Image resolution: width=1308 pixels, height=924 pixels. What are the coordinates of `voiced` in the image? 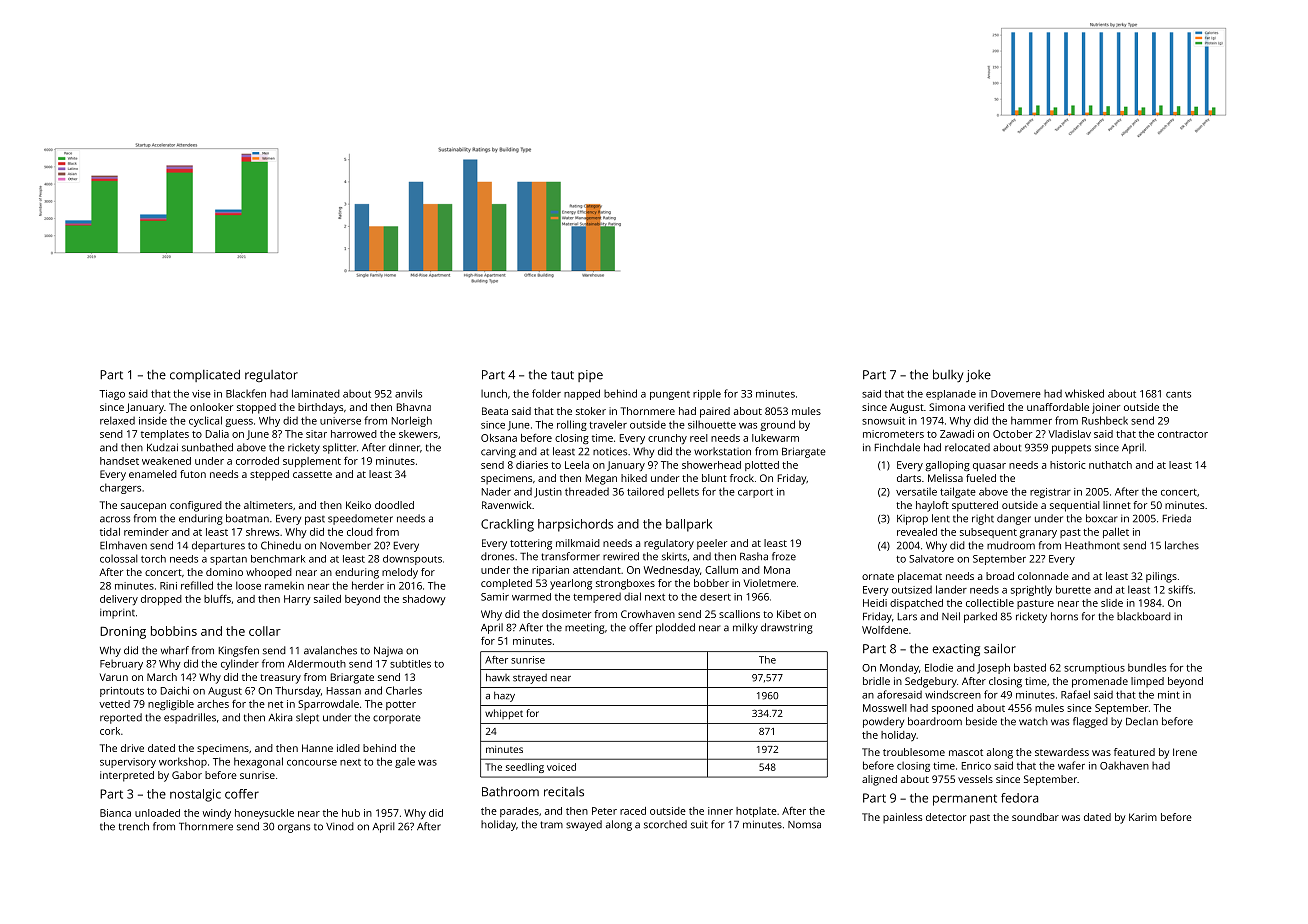 It's located at (561, 767).
